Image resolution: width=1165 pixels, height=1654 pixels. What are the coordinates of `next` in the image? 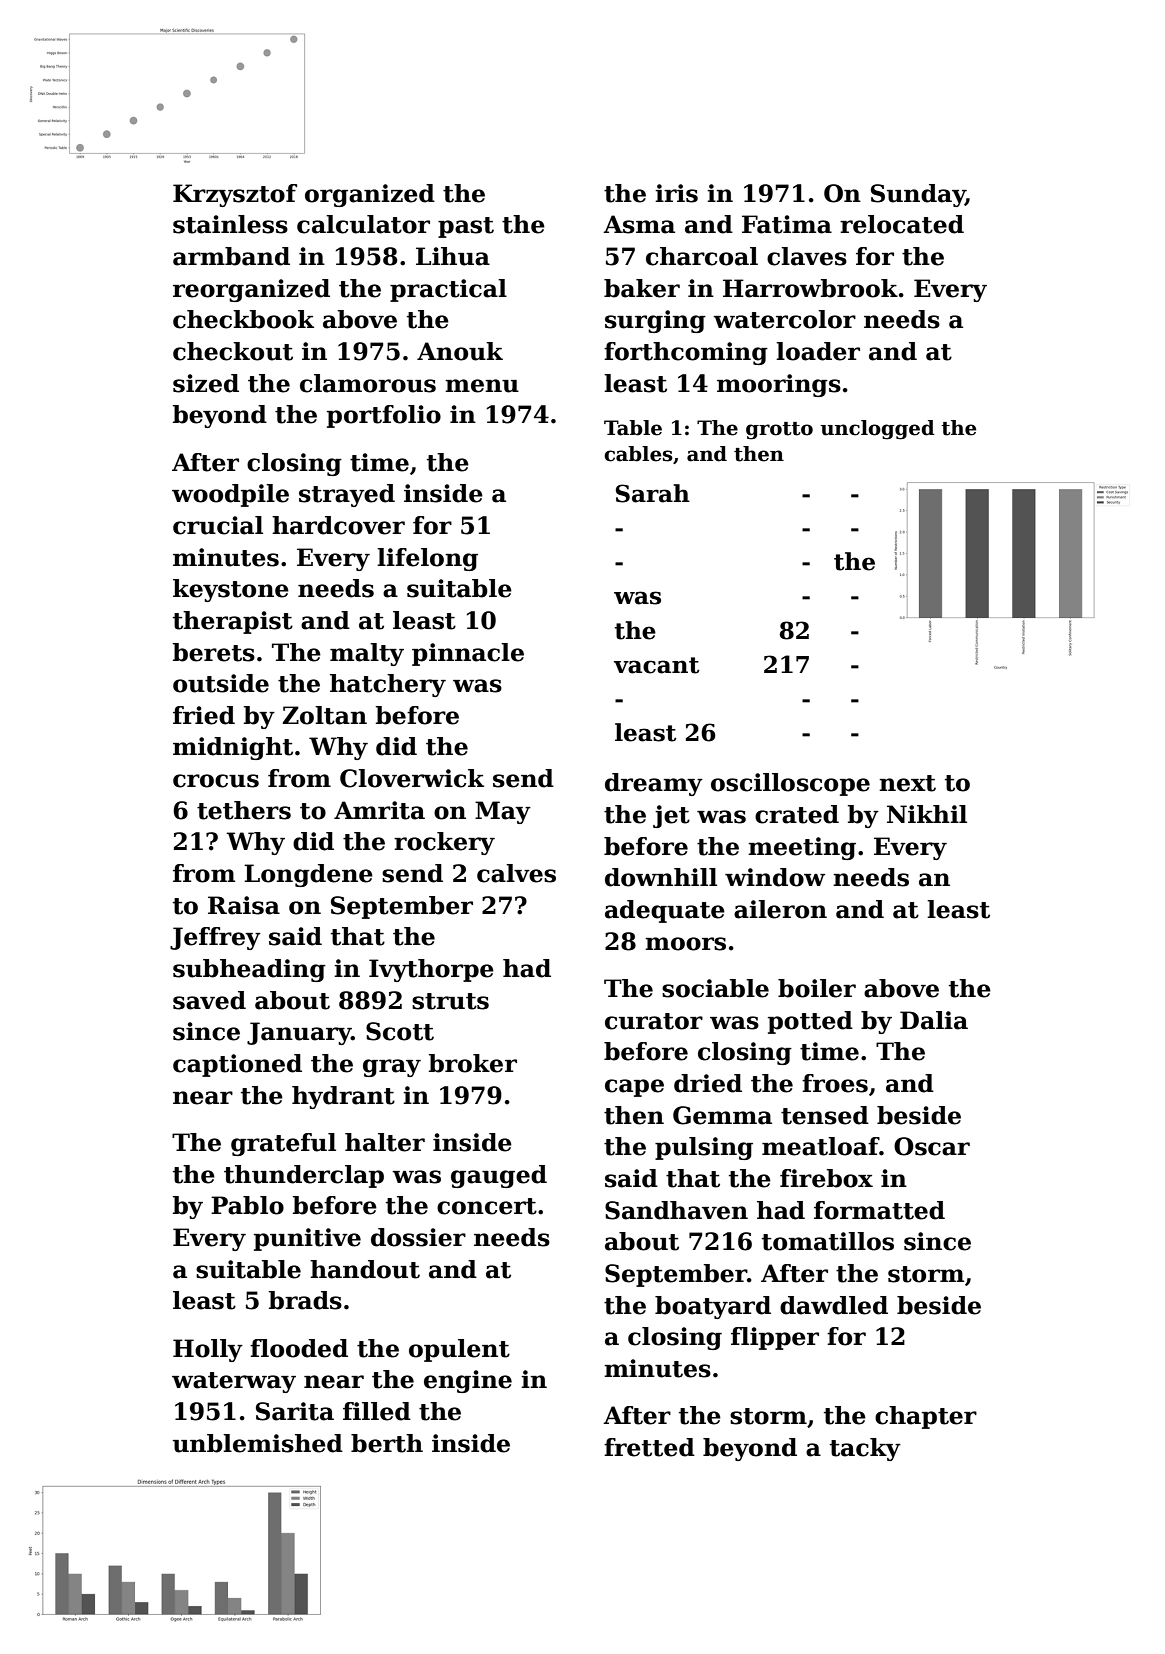 It's located at (907, 783).
